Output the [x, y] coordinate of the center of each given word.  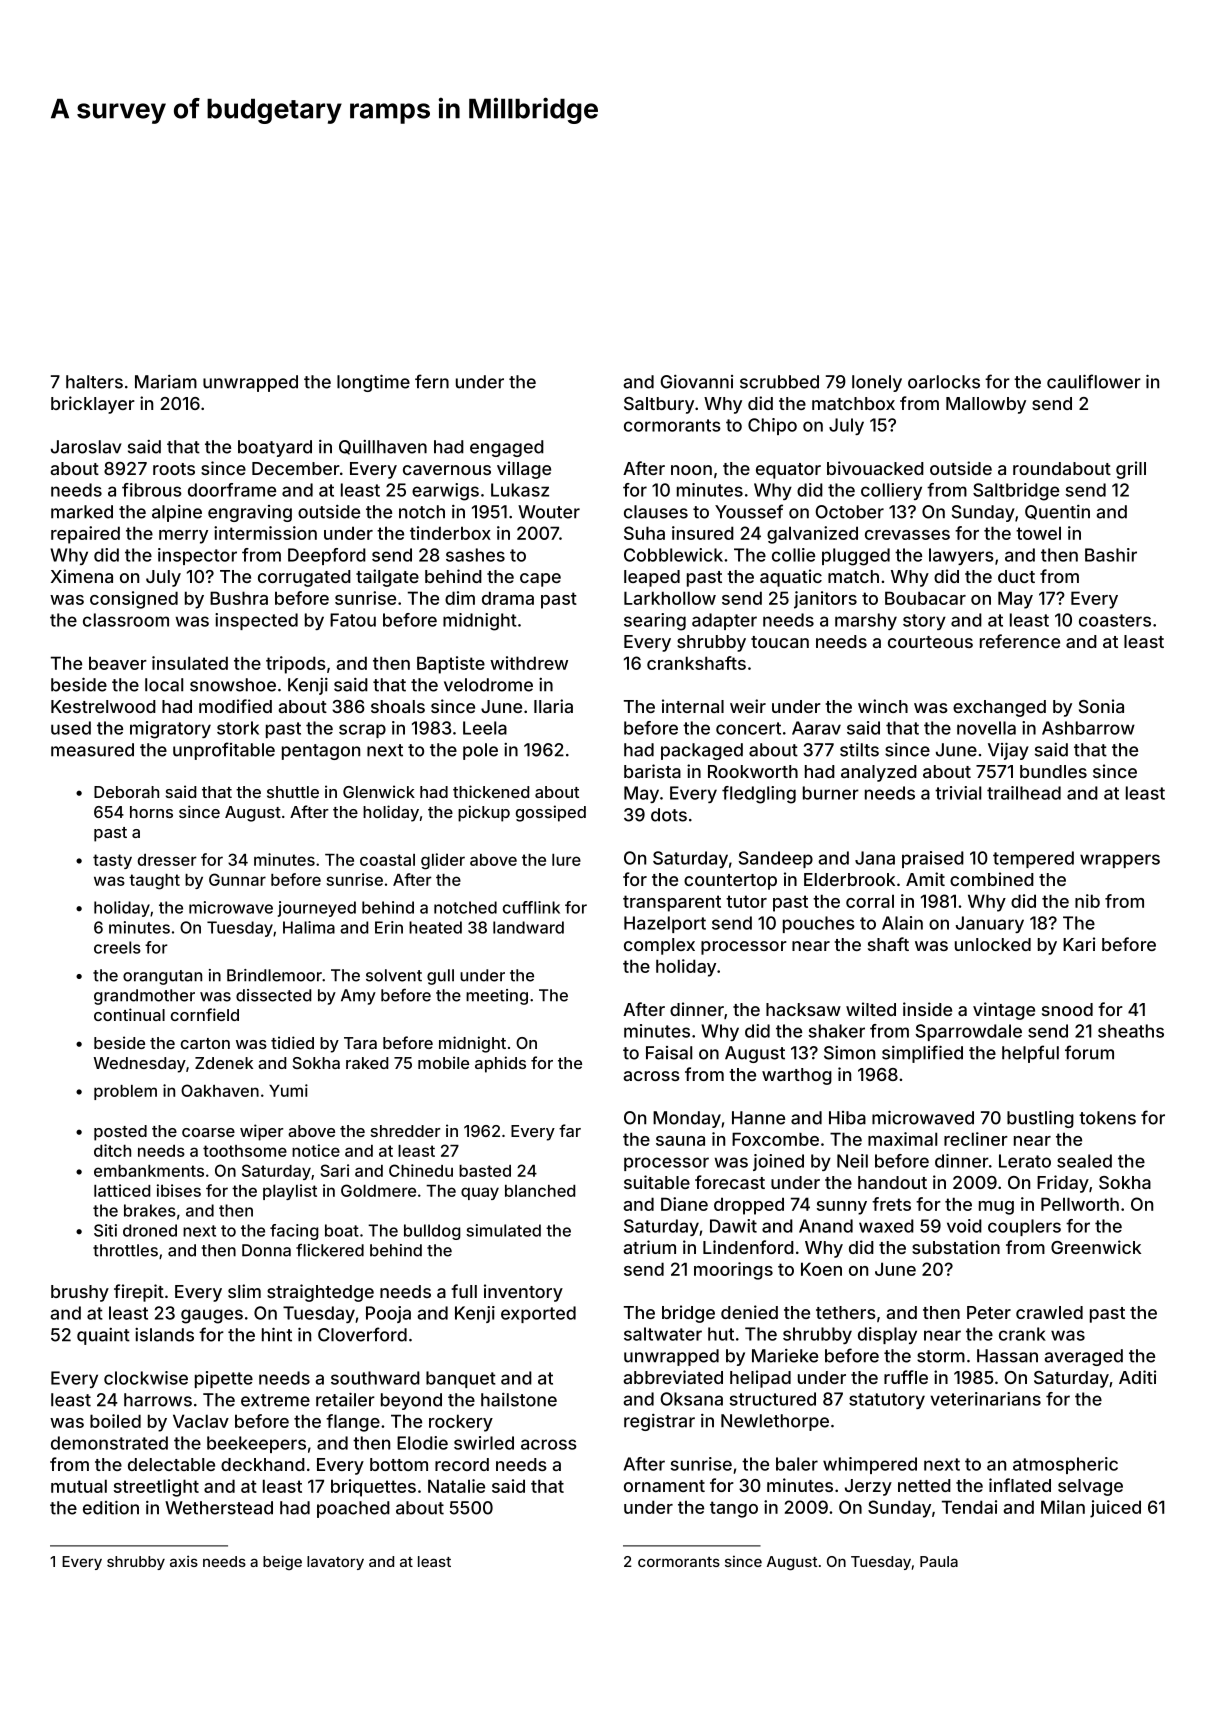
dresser [167, 860]
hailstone [519, 1400]
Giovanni [696, 382]
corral [870, 901]
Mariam [166, 382]
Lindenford [748, 1247]
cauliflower [1094, 381]
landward [528, 927]
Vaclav [201, 1421]
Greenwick [1096, 1247]
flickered [330, 1250]
